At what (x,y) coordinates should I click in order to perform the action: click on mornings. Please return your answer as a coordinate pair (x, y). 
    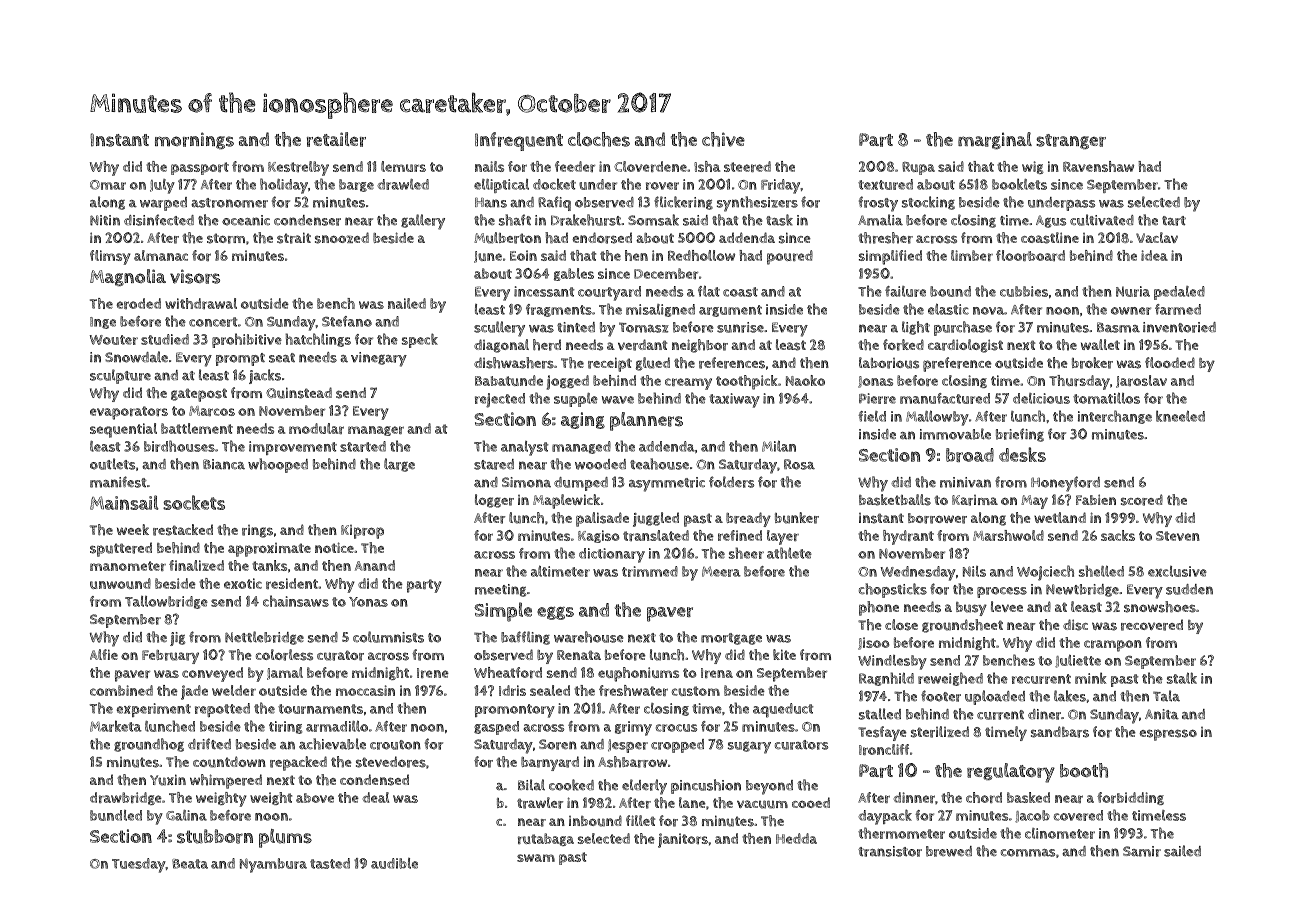
    Looking at the image, I should click on (194, 140).
